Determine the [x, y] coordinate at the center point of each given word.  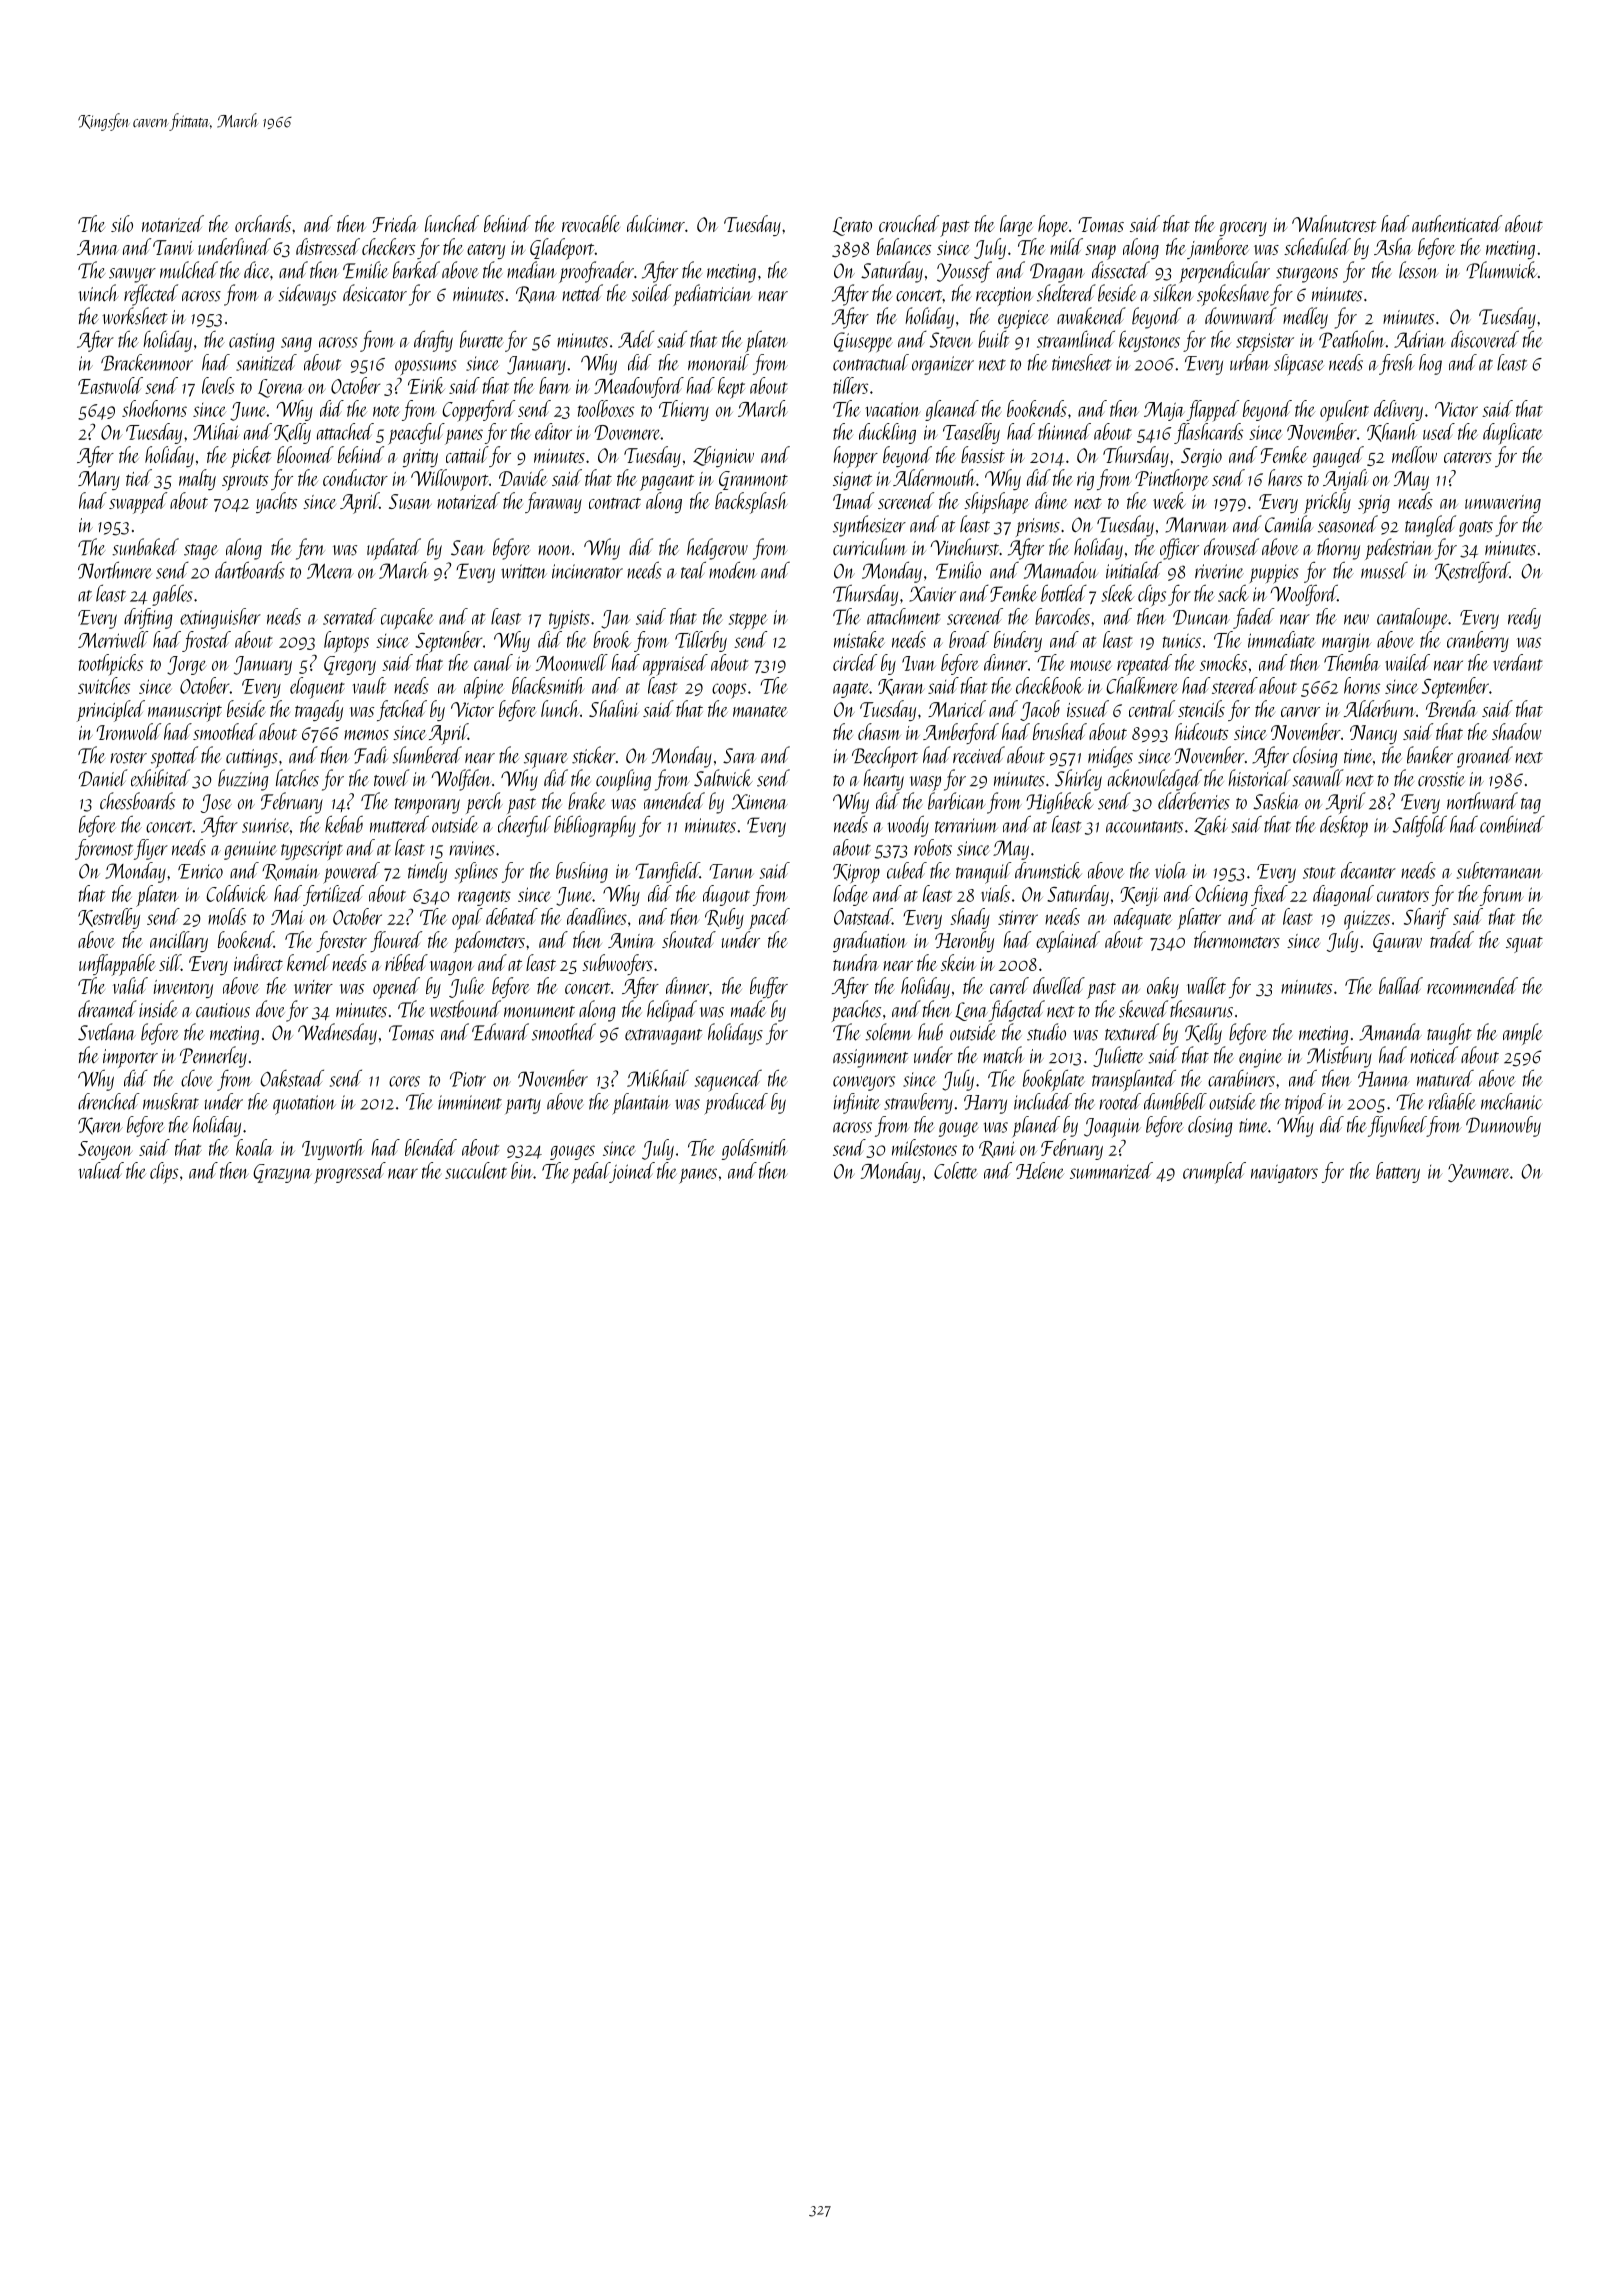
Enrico [200, 871]
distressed [328, 246]
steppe [748, 621]
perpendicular [1224, 272]
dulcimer [656, 223]
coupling [623, 780]
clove [196, 1078]
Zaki [1211, 825]
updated [394, 549]
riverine [1219, 571]
